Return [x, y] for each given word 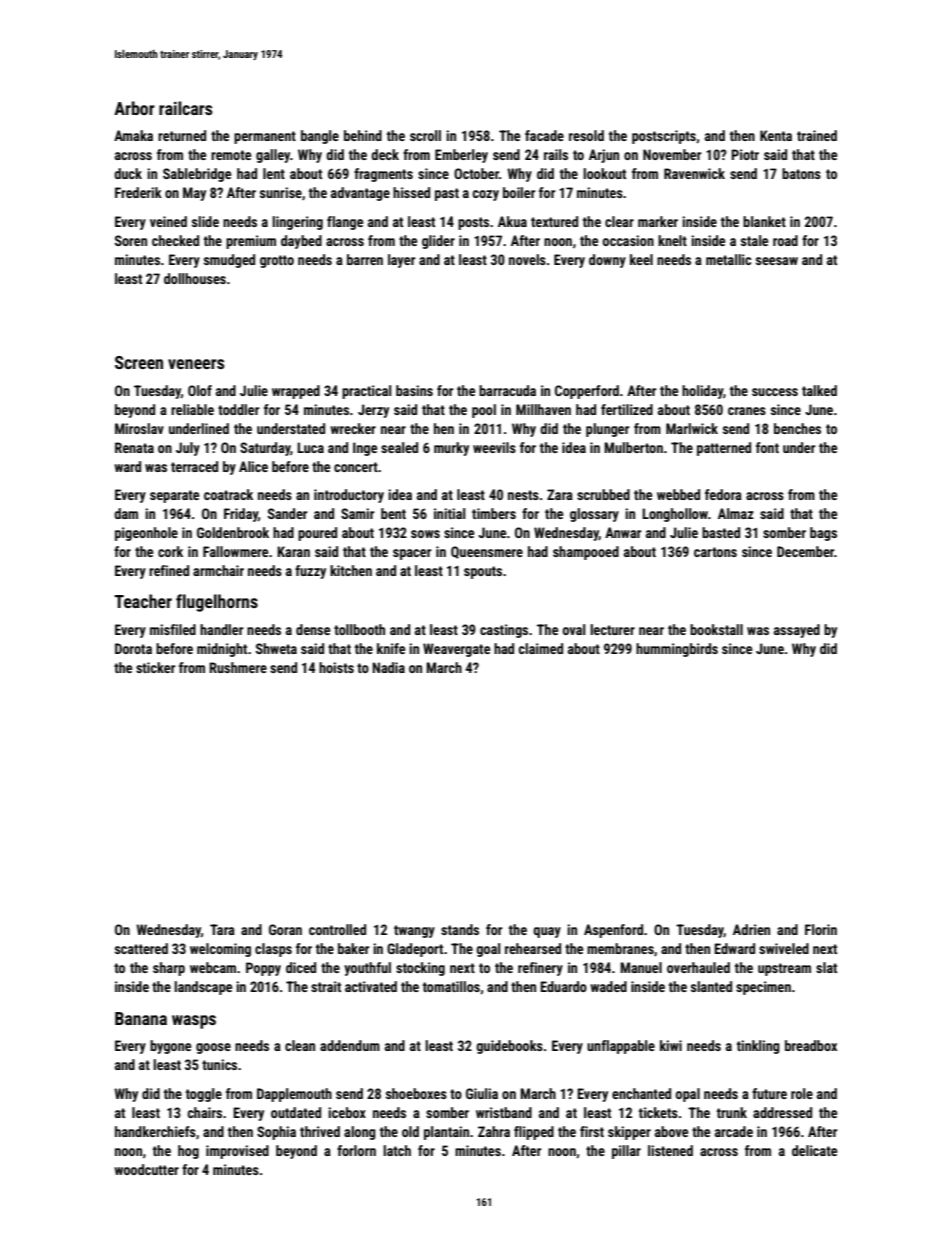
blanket [764, 221]
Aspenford [613, 931]
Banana [141, 1018]
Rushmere [238, 667]
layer [401, 261]
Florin [821, 929]
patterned [724, 449]
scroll [425, 135]
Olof [200, 390]
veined [168, 221]
